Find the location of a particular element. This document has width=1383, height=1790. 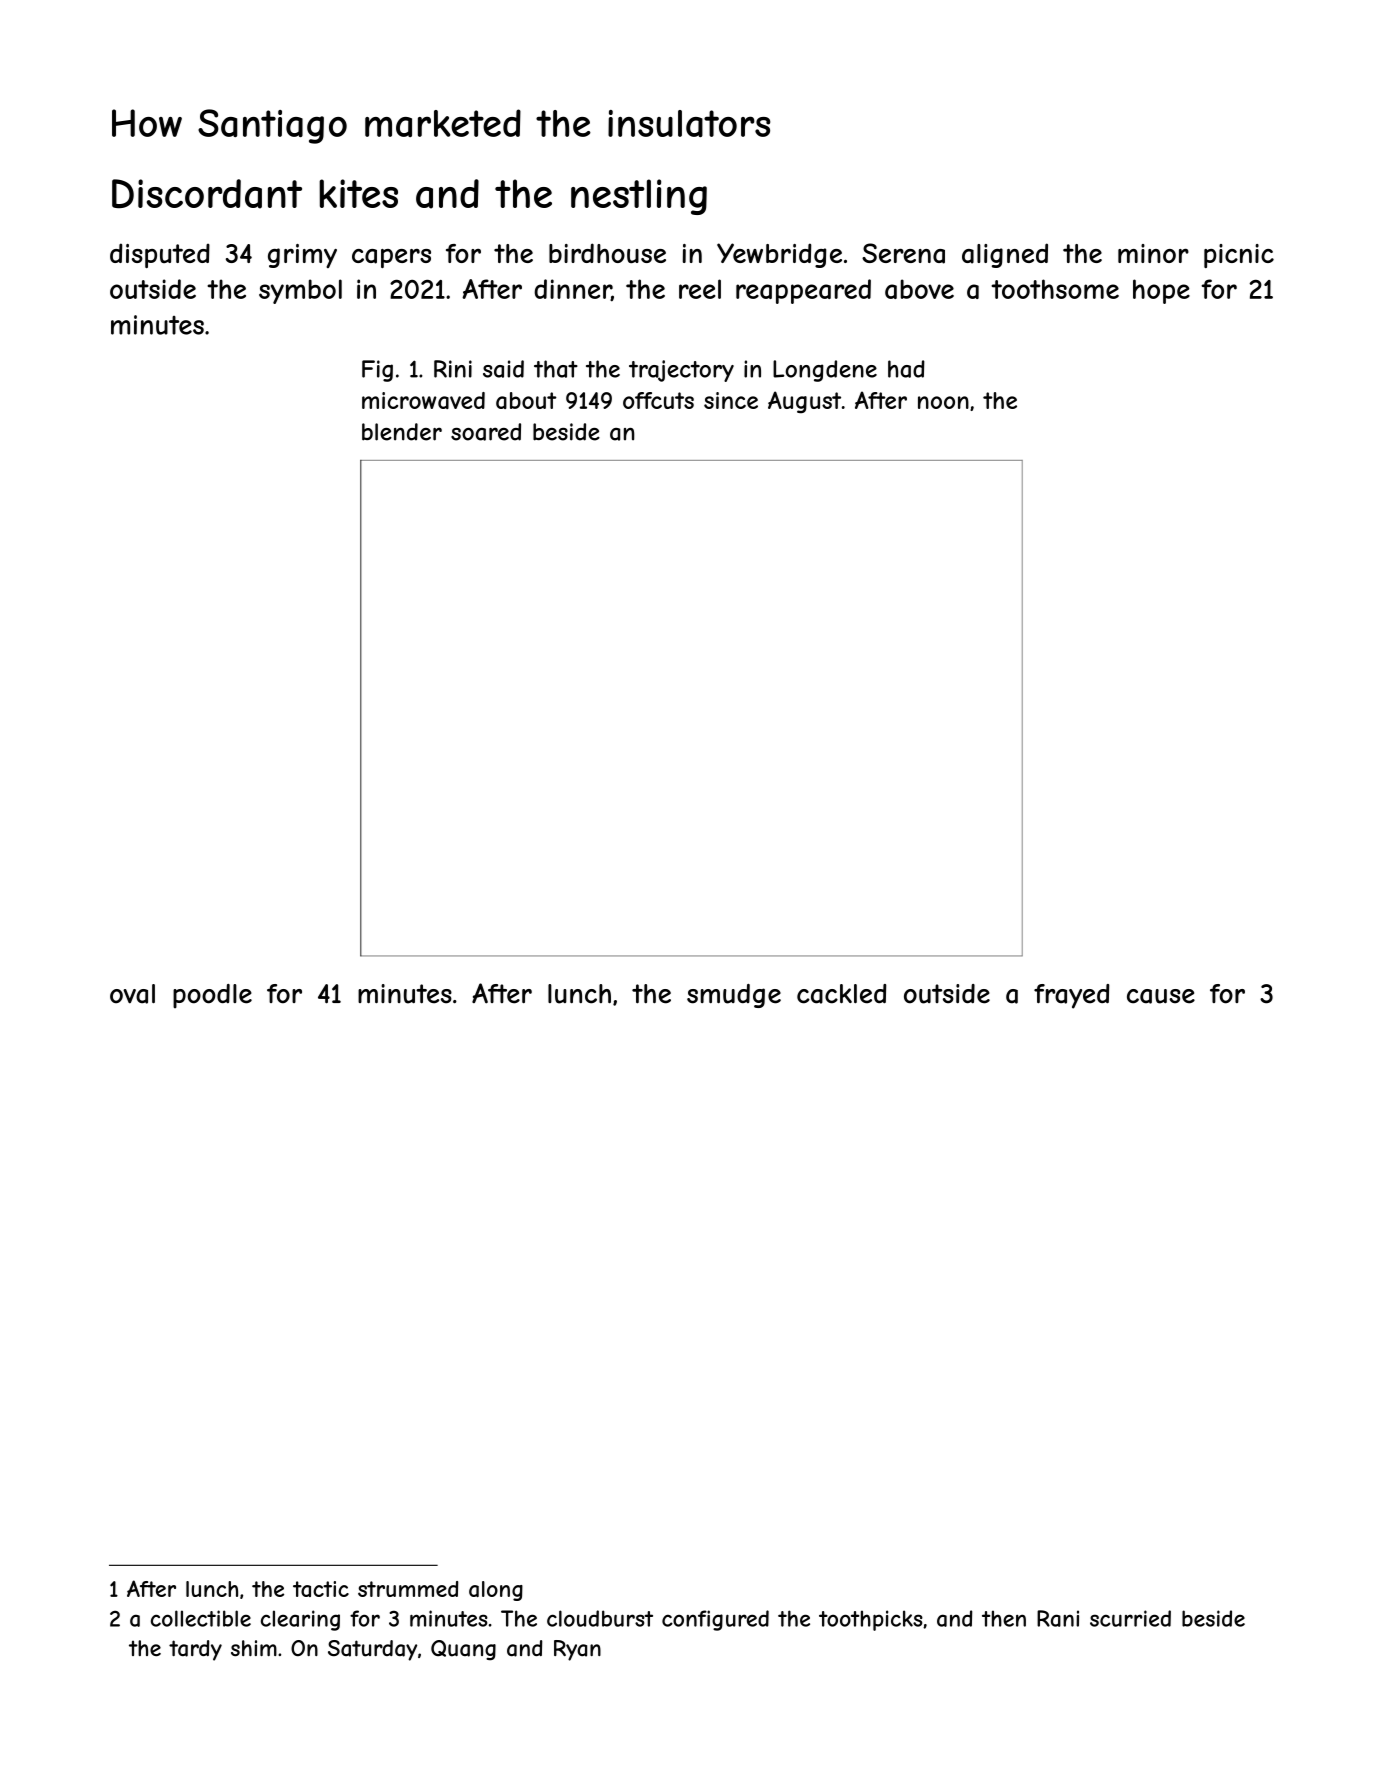

nestling is located at coordinates (639, 197).
